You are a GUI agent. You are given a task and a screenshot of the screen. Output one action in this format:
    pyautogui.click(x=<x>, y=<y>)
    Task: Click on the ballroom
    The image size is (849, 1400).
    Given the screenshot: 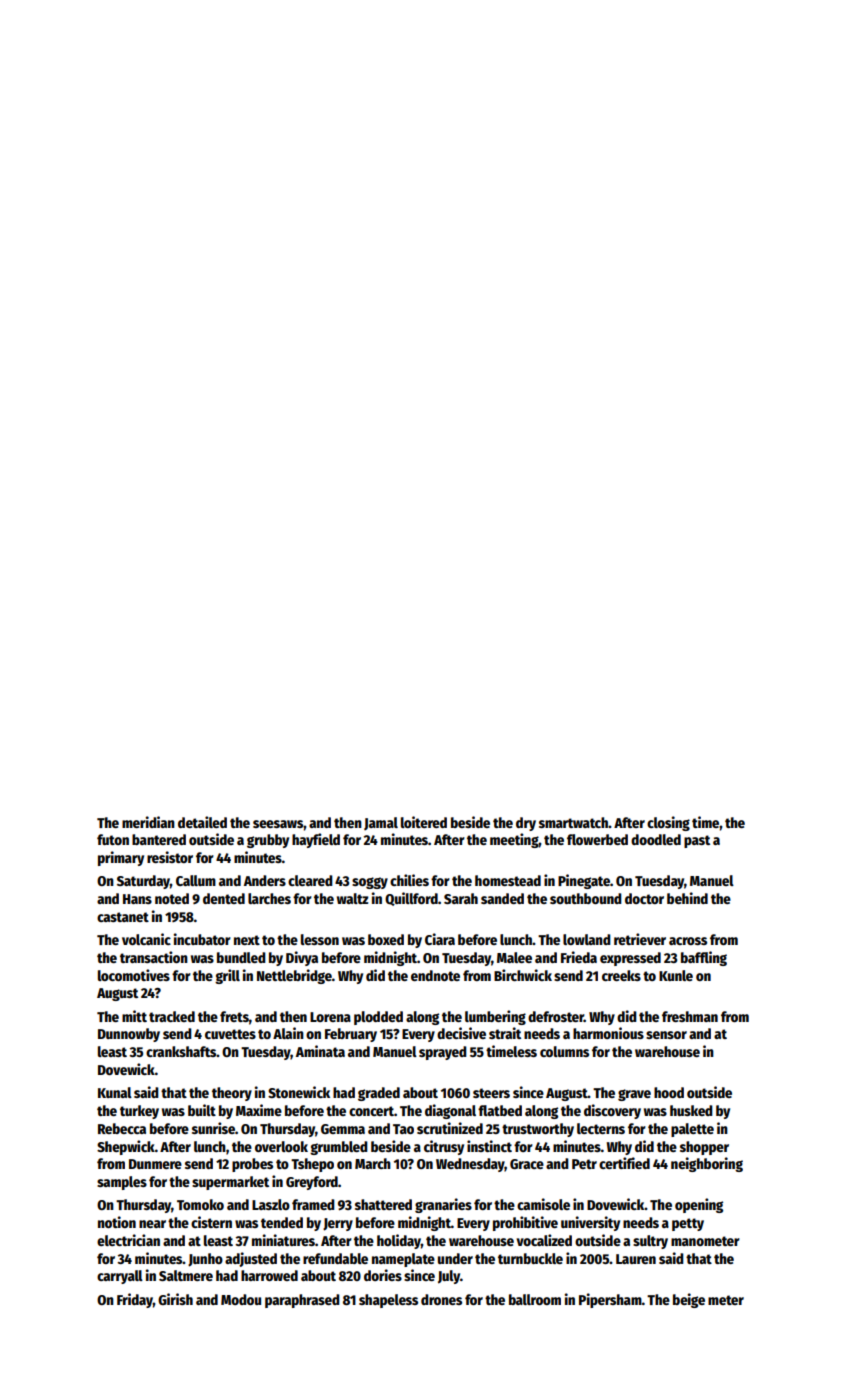 What is the action you would take?
    pyautogui.click(x=535, y=1299)
